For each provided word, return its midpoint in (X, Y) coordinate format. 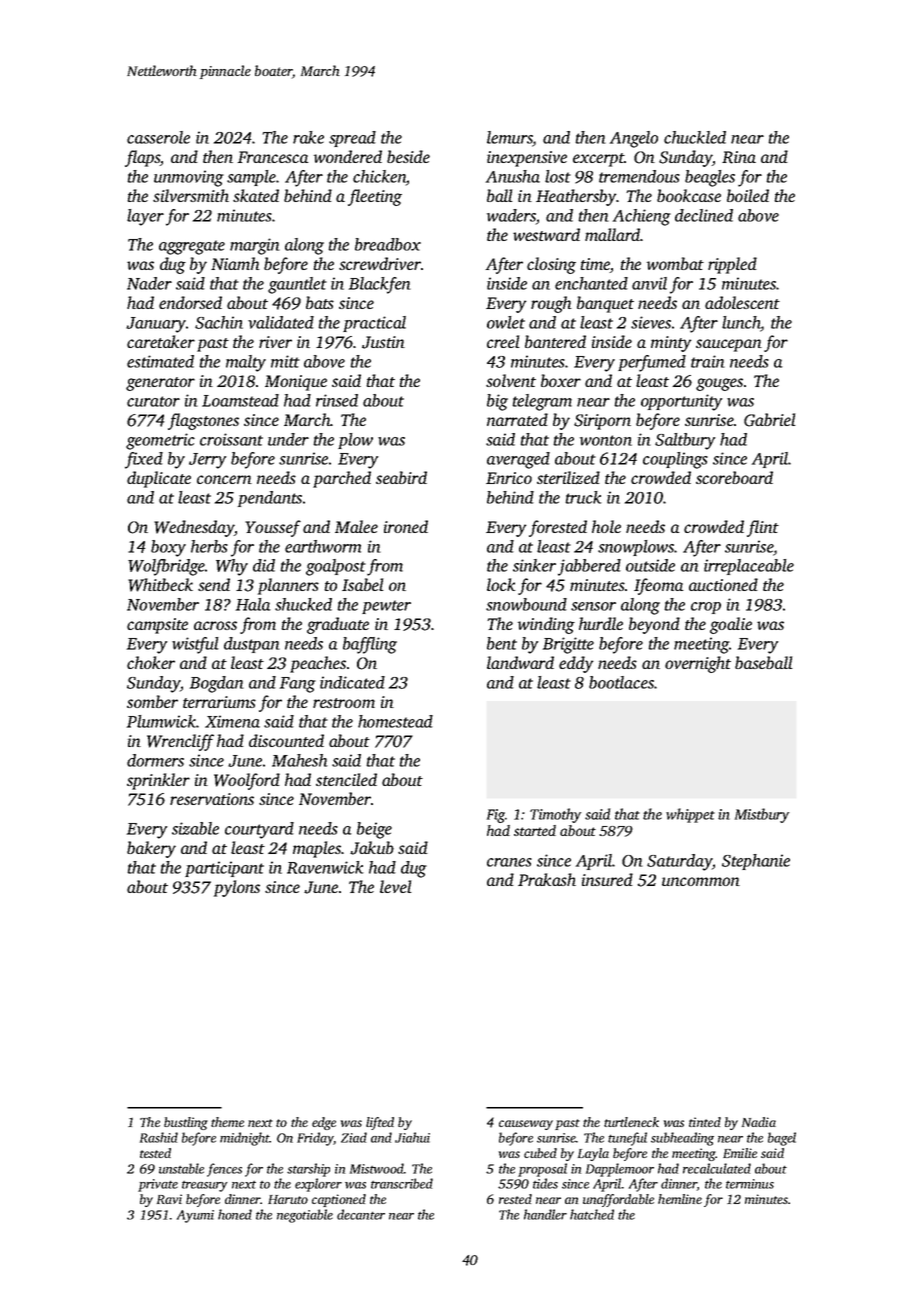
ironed (406, 526)
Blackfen (380, 285)
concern (224, 479)
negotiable (305, 1216)
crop (706, 608)
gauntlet (297, 285)
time (595, 265)
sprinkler (158, 781)
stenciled (346, 779)
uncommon (701, 881)
